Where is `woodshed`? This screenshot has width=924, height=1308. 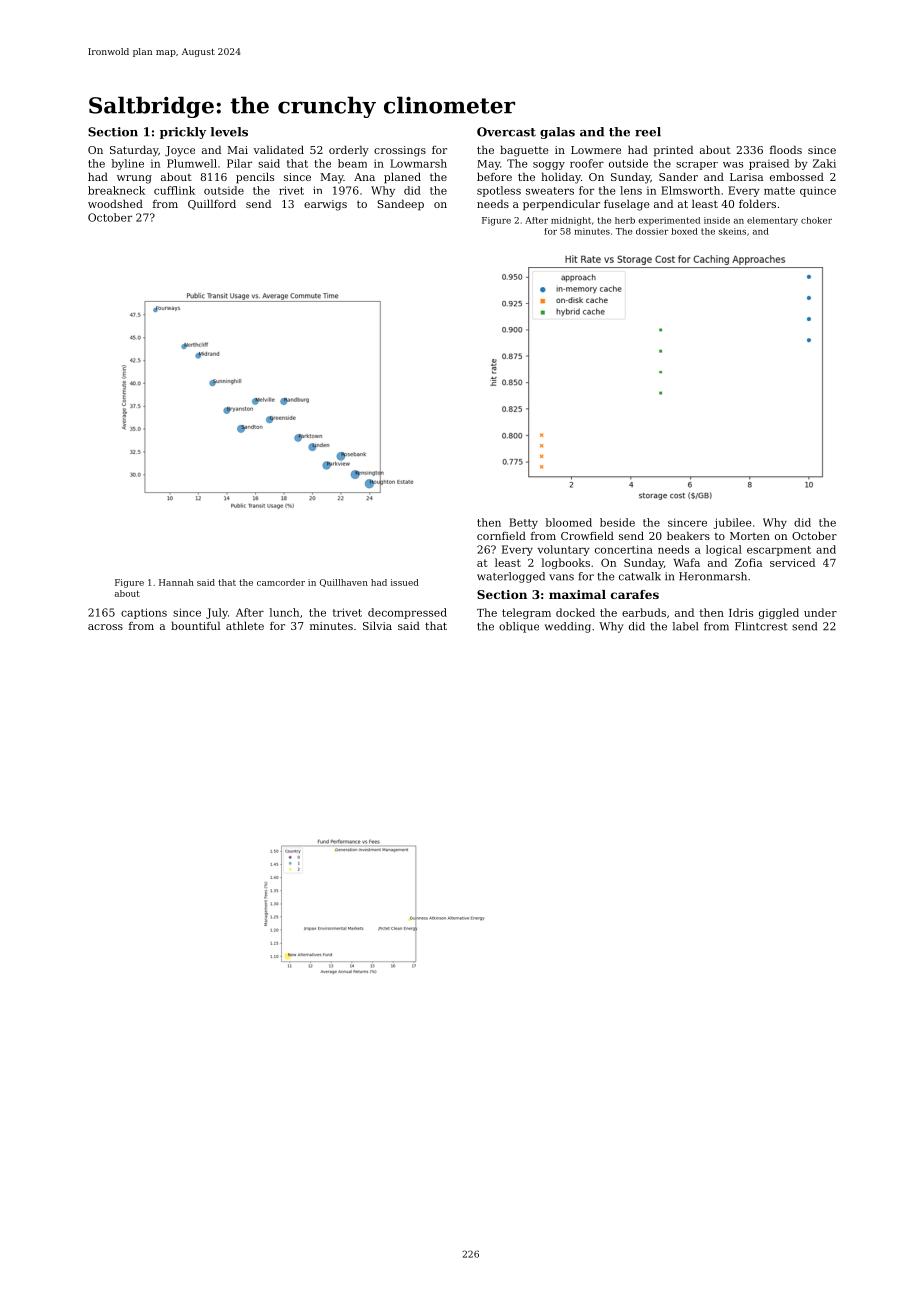
woodshed is located at coordinates (115, 203).
